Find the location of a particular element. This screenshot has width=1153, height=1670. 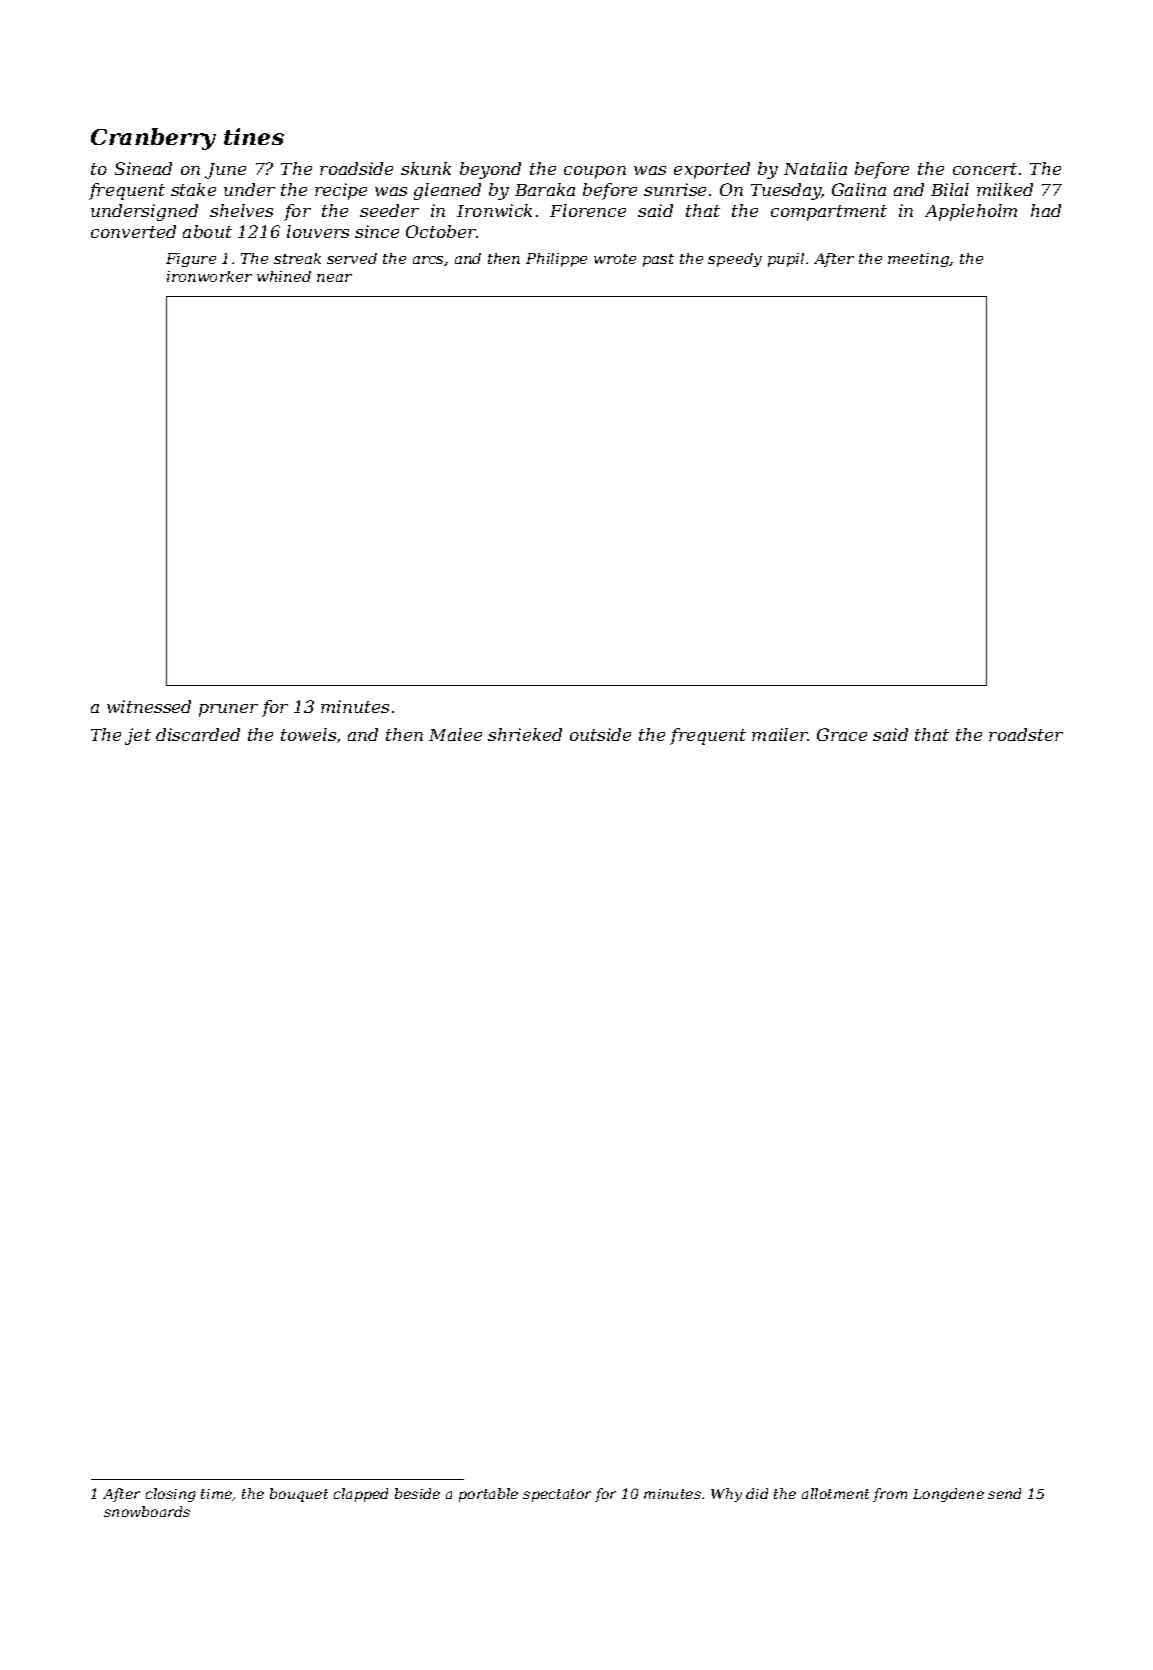

tines is located at coordinates (254, 136).
